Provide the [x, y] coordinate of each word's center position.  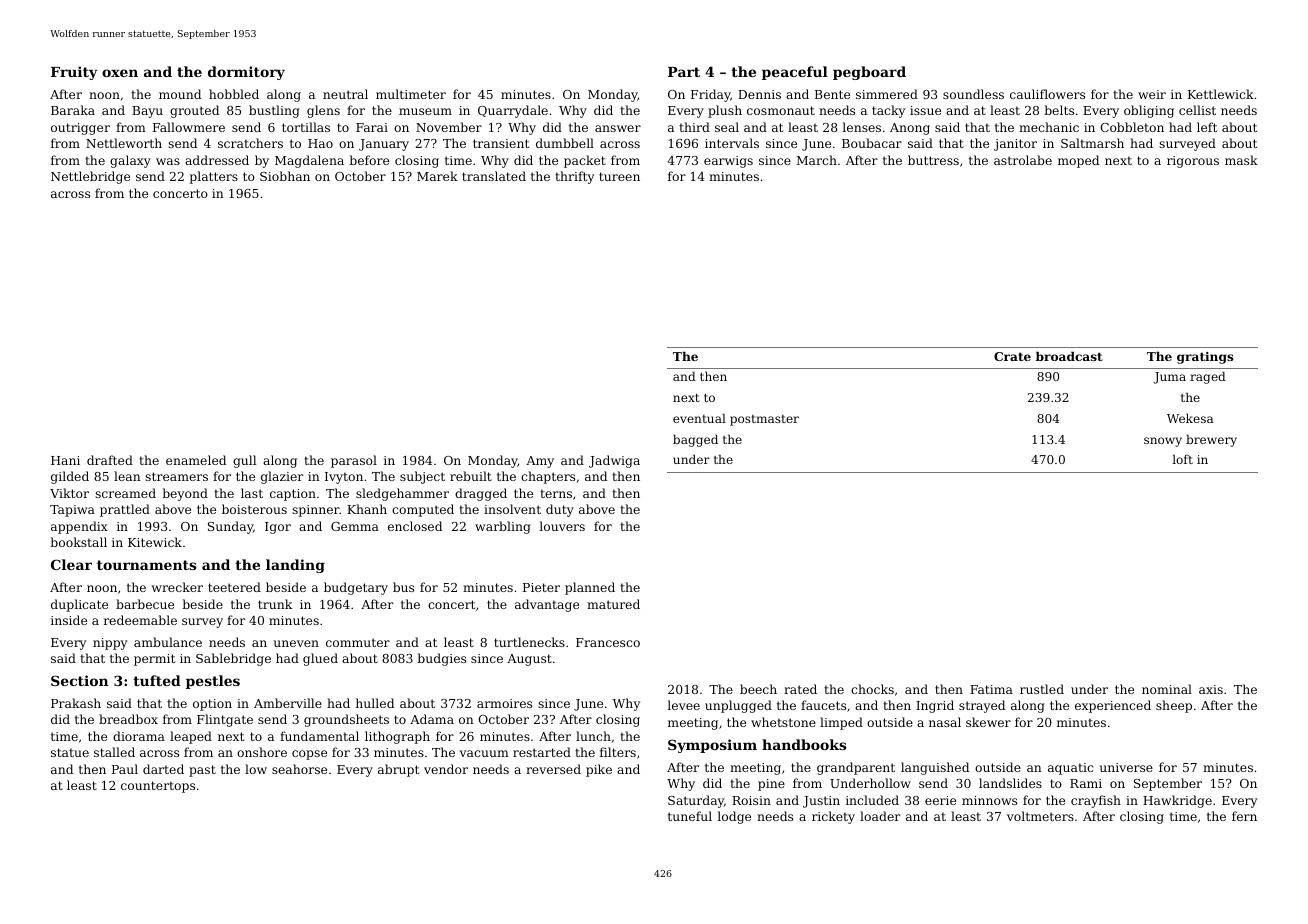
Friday [711, 95]
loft [1182, 459]
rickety [833, 817]
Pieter [541, 587]
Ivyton [344, 478]
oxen [120, 73]
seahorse [299, 769]
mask [1241, 160]
